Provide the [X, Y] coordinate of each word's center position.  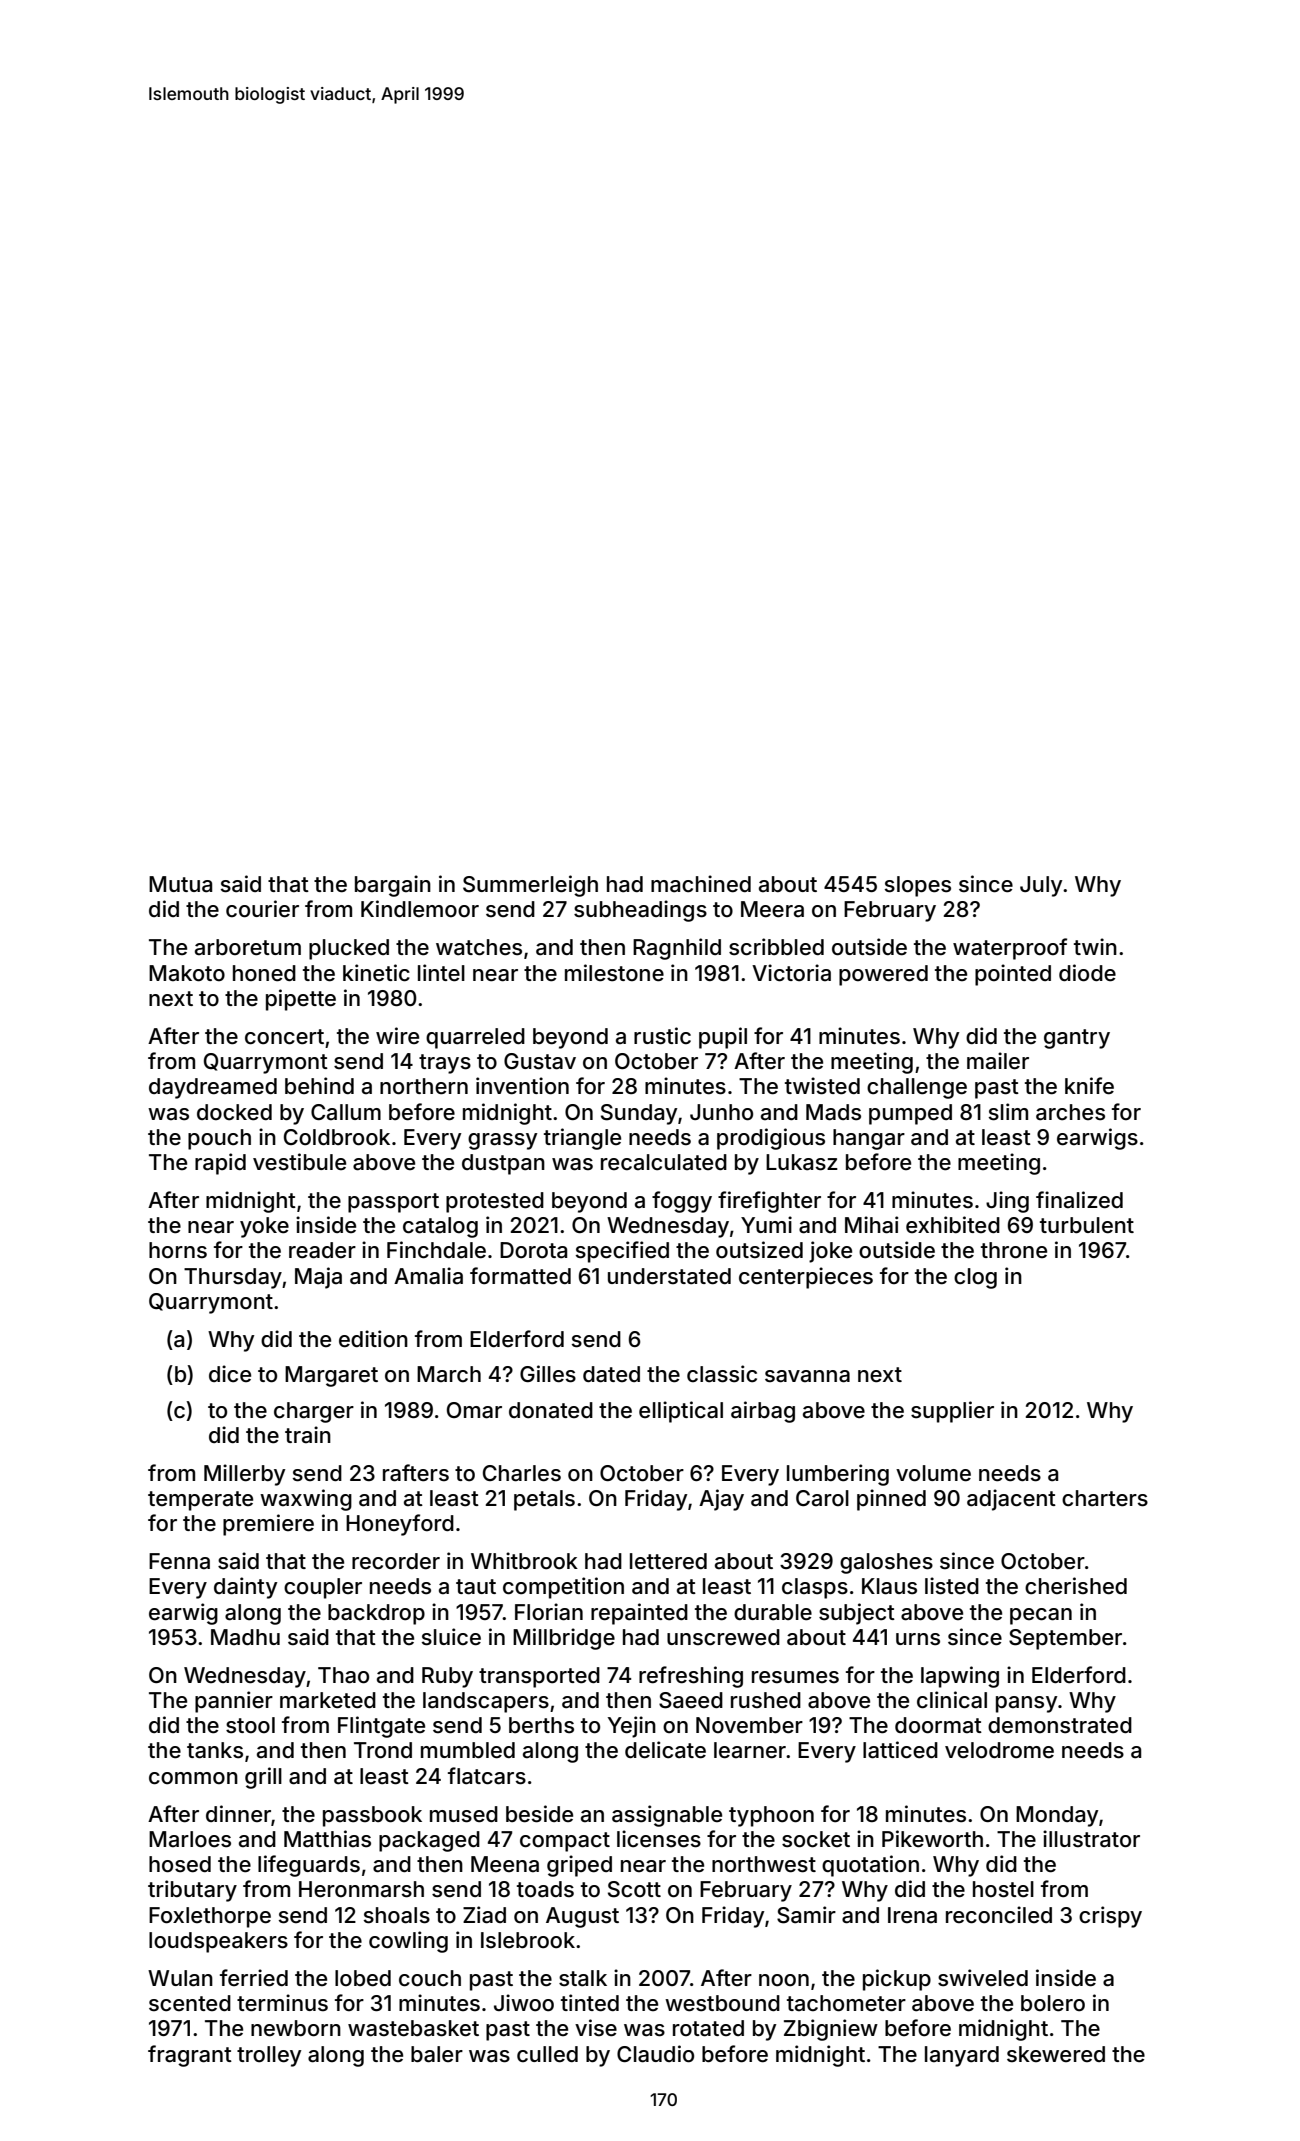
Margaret [331, 1376]
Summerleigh [530, 886]
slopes [918, 886]
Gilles [548, 1374]
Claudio [655, 2054]
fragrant [190, 2056]
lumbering [838, 1475]
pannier [234, 1702]
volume [933, 1473]
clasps [815, 1588]
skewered [1056, 2054]
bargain [393, 886]
